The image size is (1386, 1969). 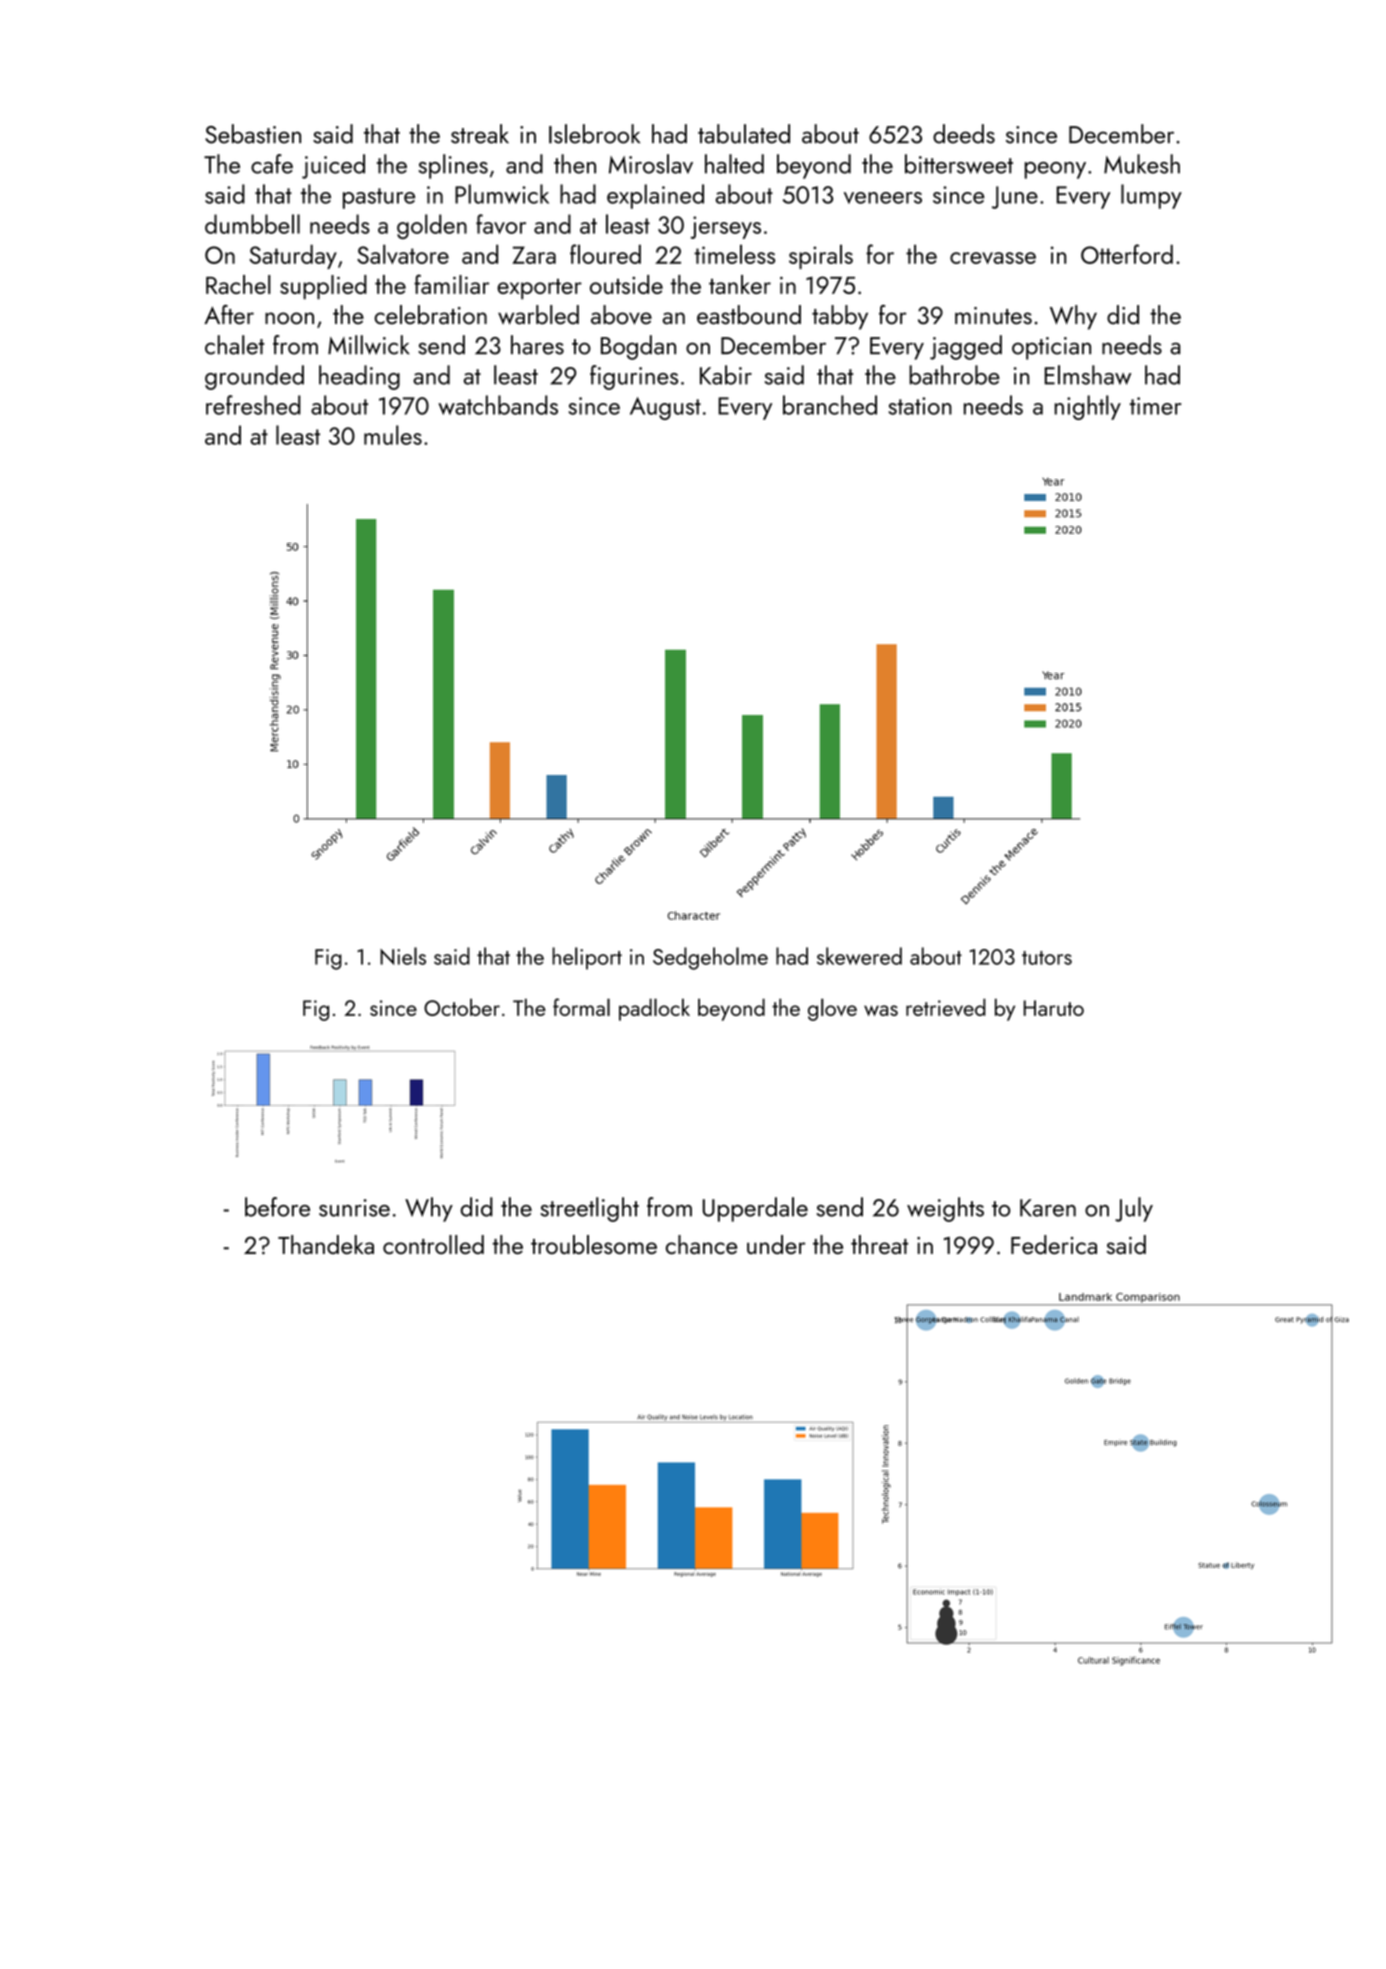 What do you see at coordinates (480, 134) in the screenshot?
I see `streak` at bounding box center [480, 134].
